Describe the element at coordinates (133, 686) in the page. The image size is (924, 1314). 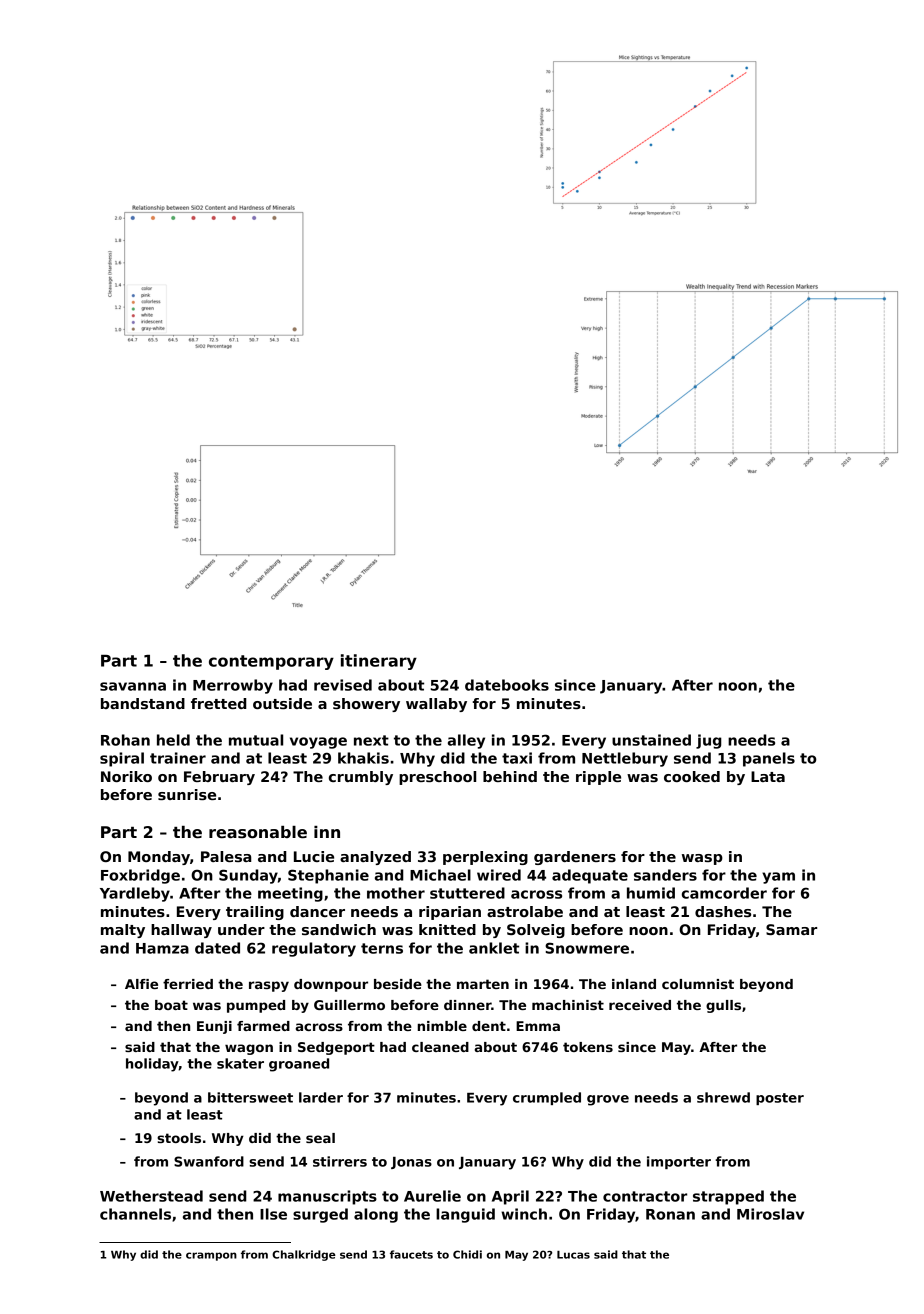
I see `savanna` at that location.
